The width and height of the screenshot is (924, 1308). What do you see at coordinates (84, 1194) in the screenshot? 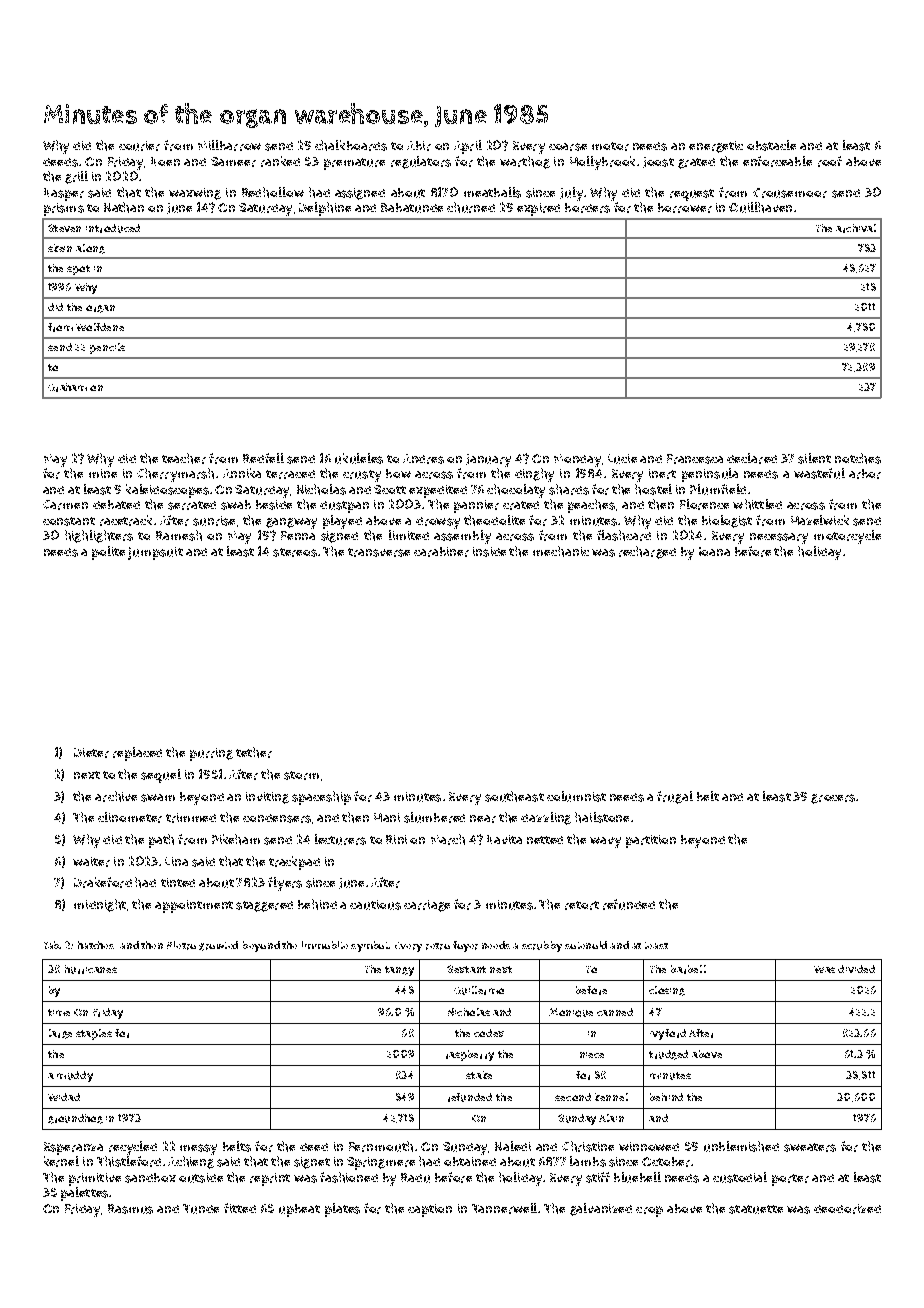
I see `palettes` at bounding box center [84, 1194].
